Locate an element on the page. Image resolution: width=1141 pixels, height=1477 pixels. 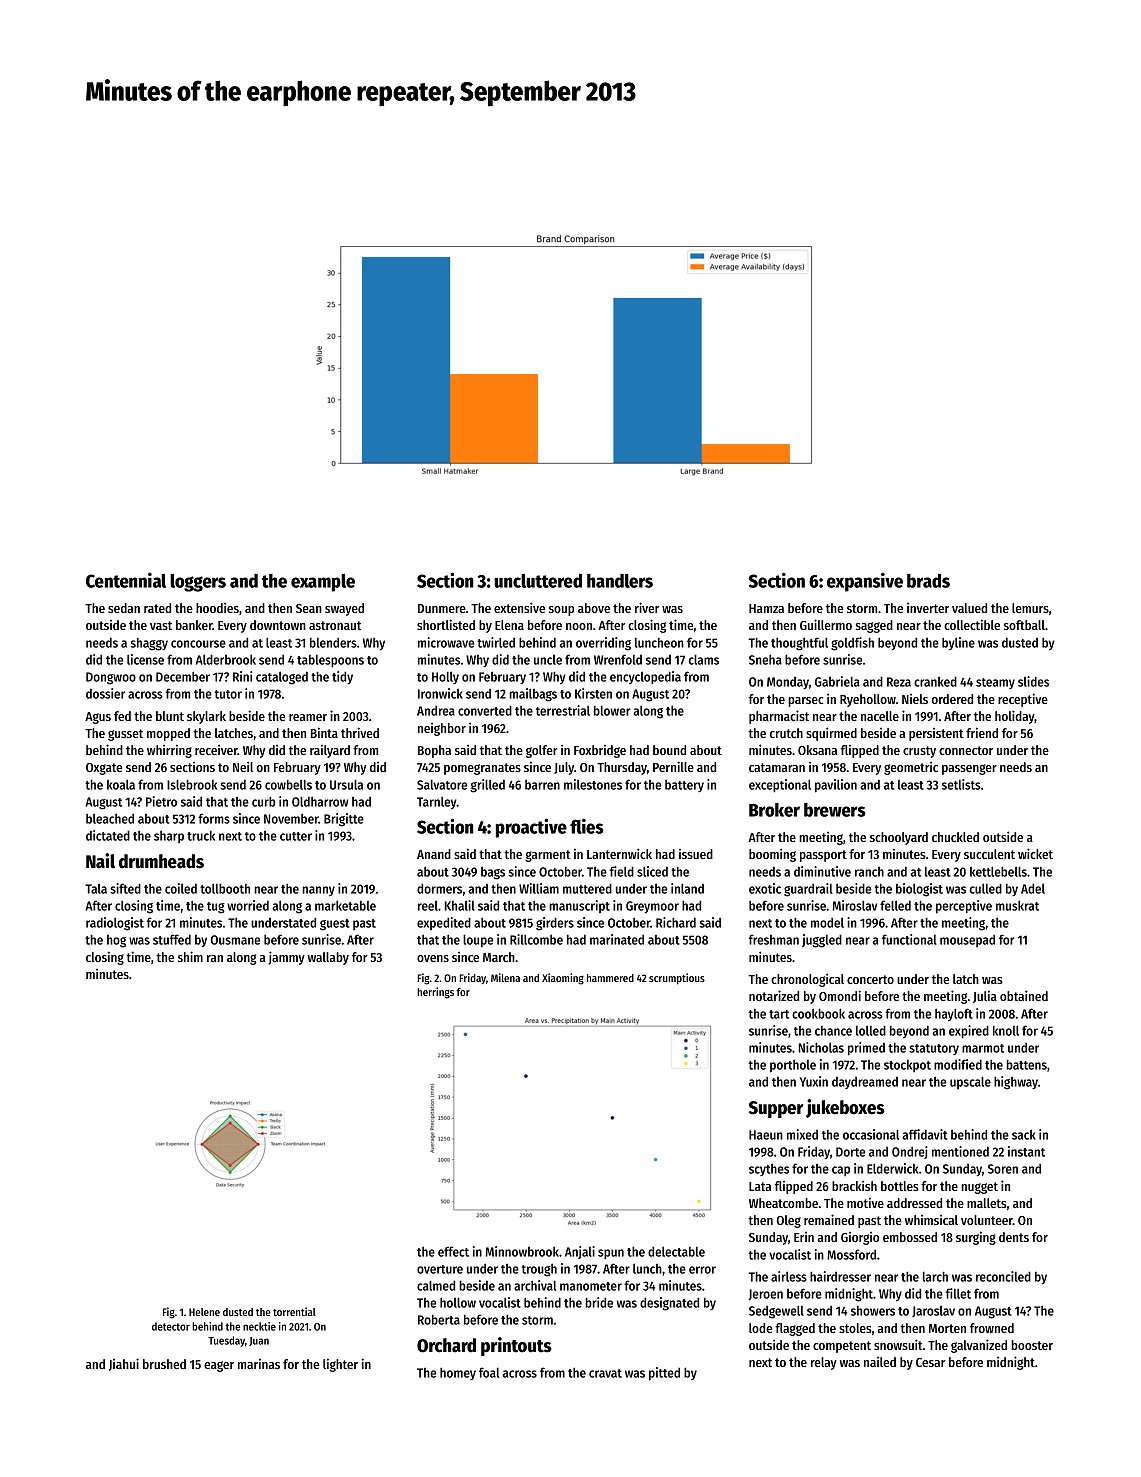
marinated is located at coordinates (617, 939).
